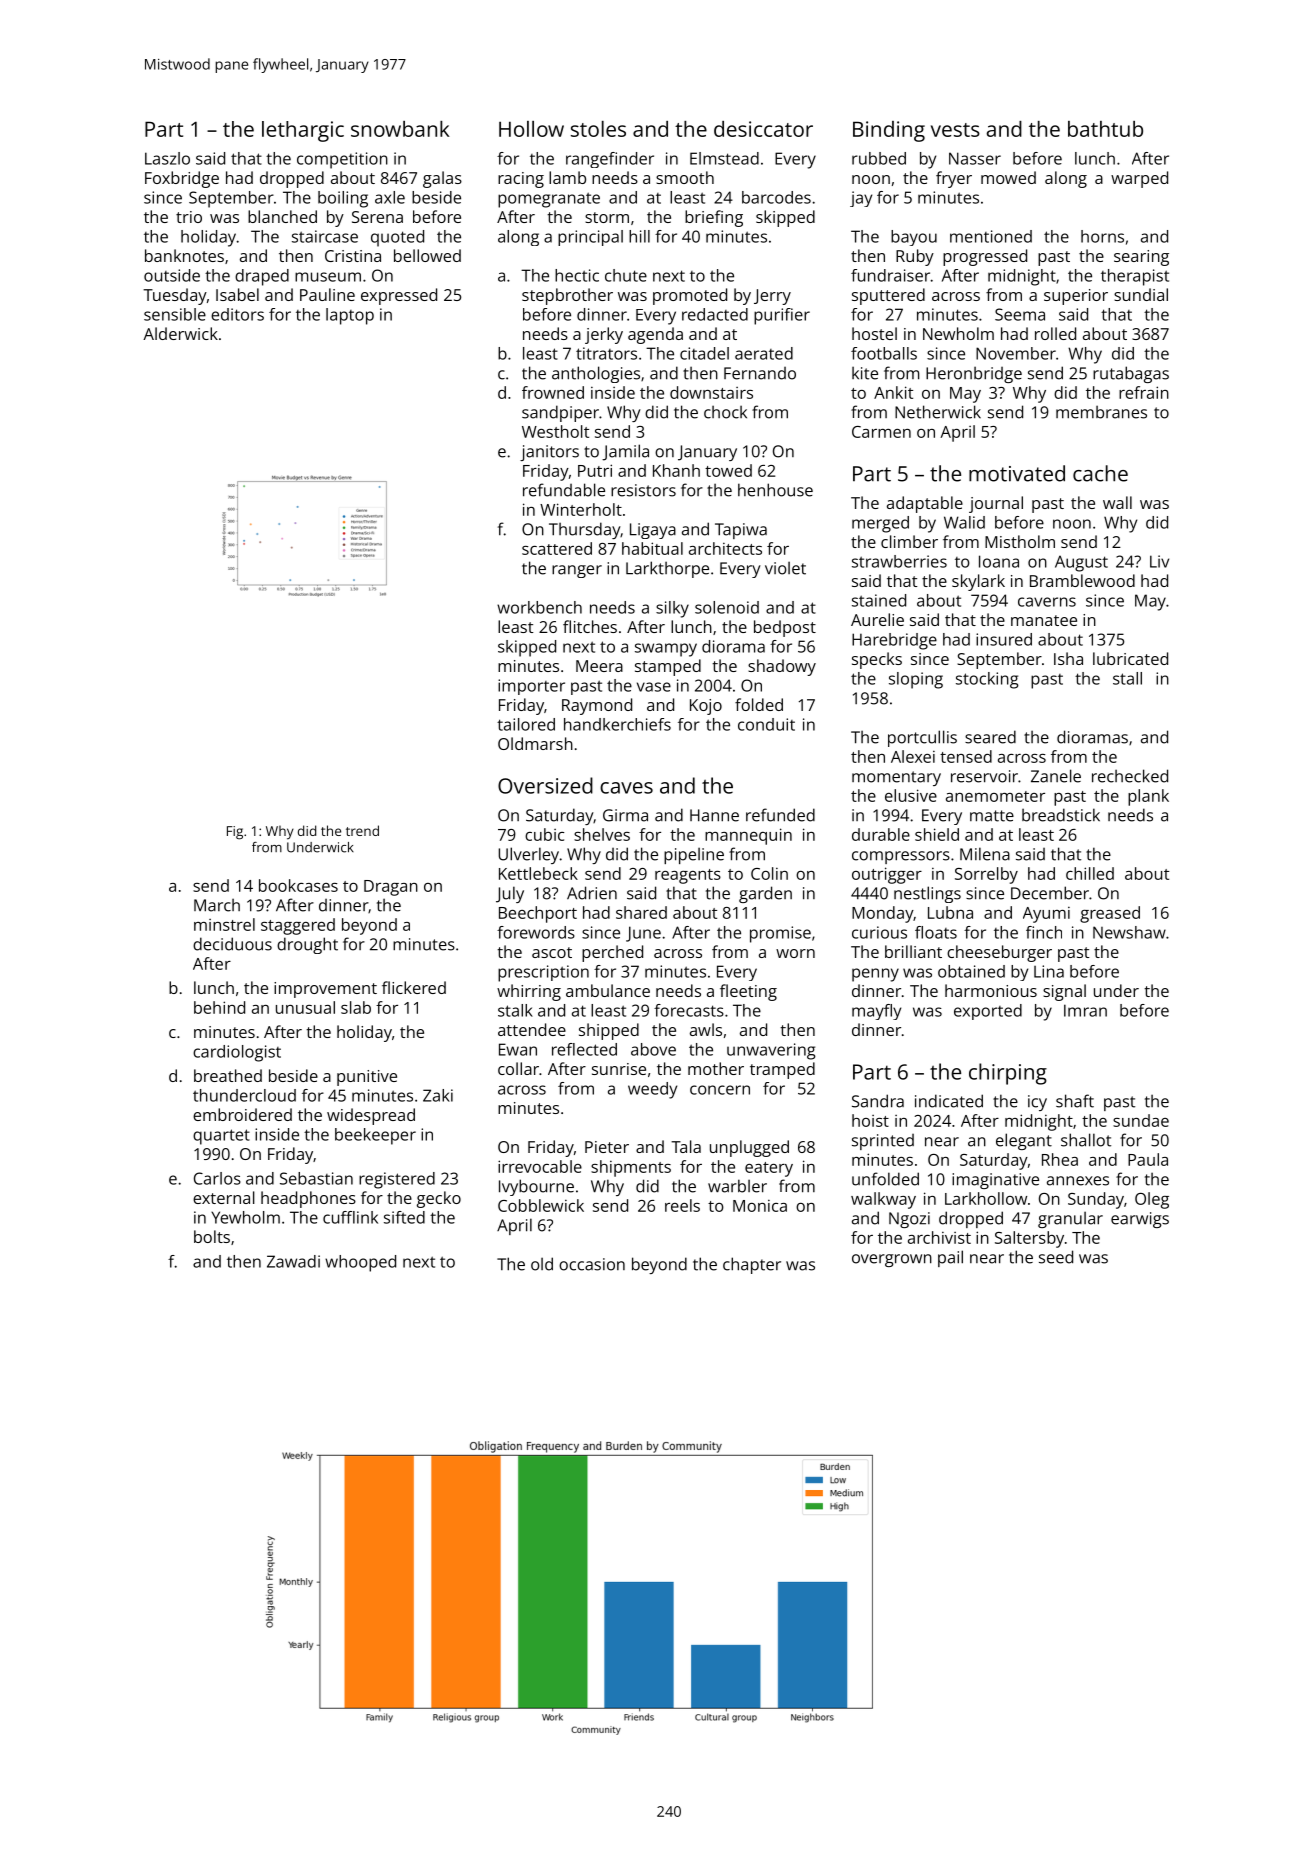 The image size is (1313, 1857). I want to click on shallot, so click(1086, 1140).
